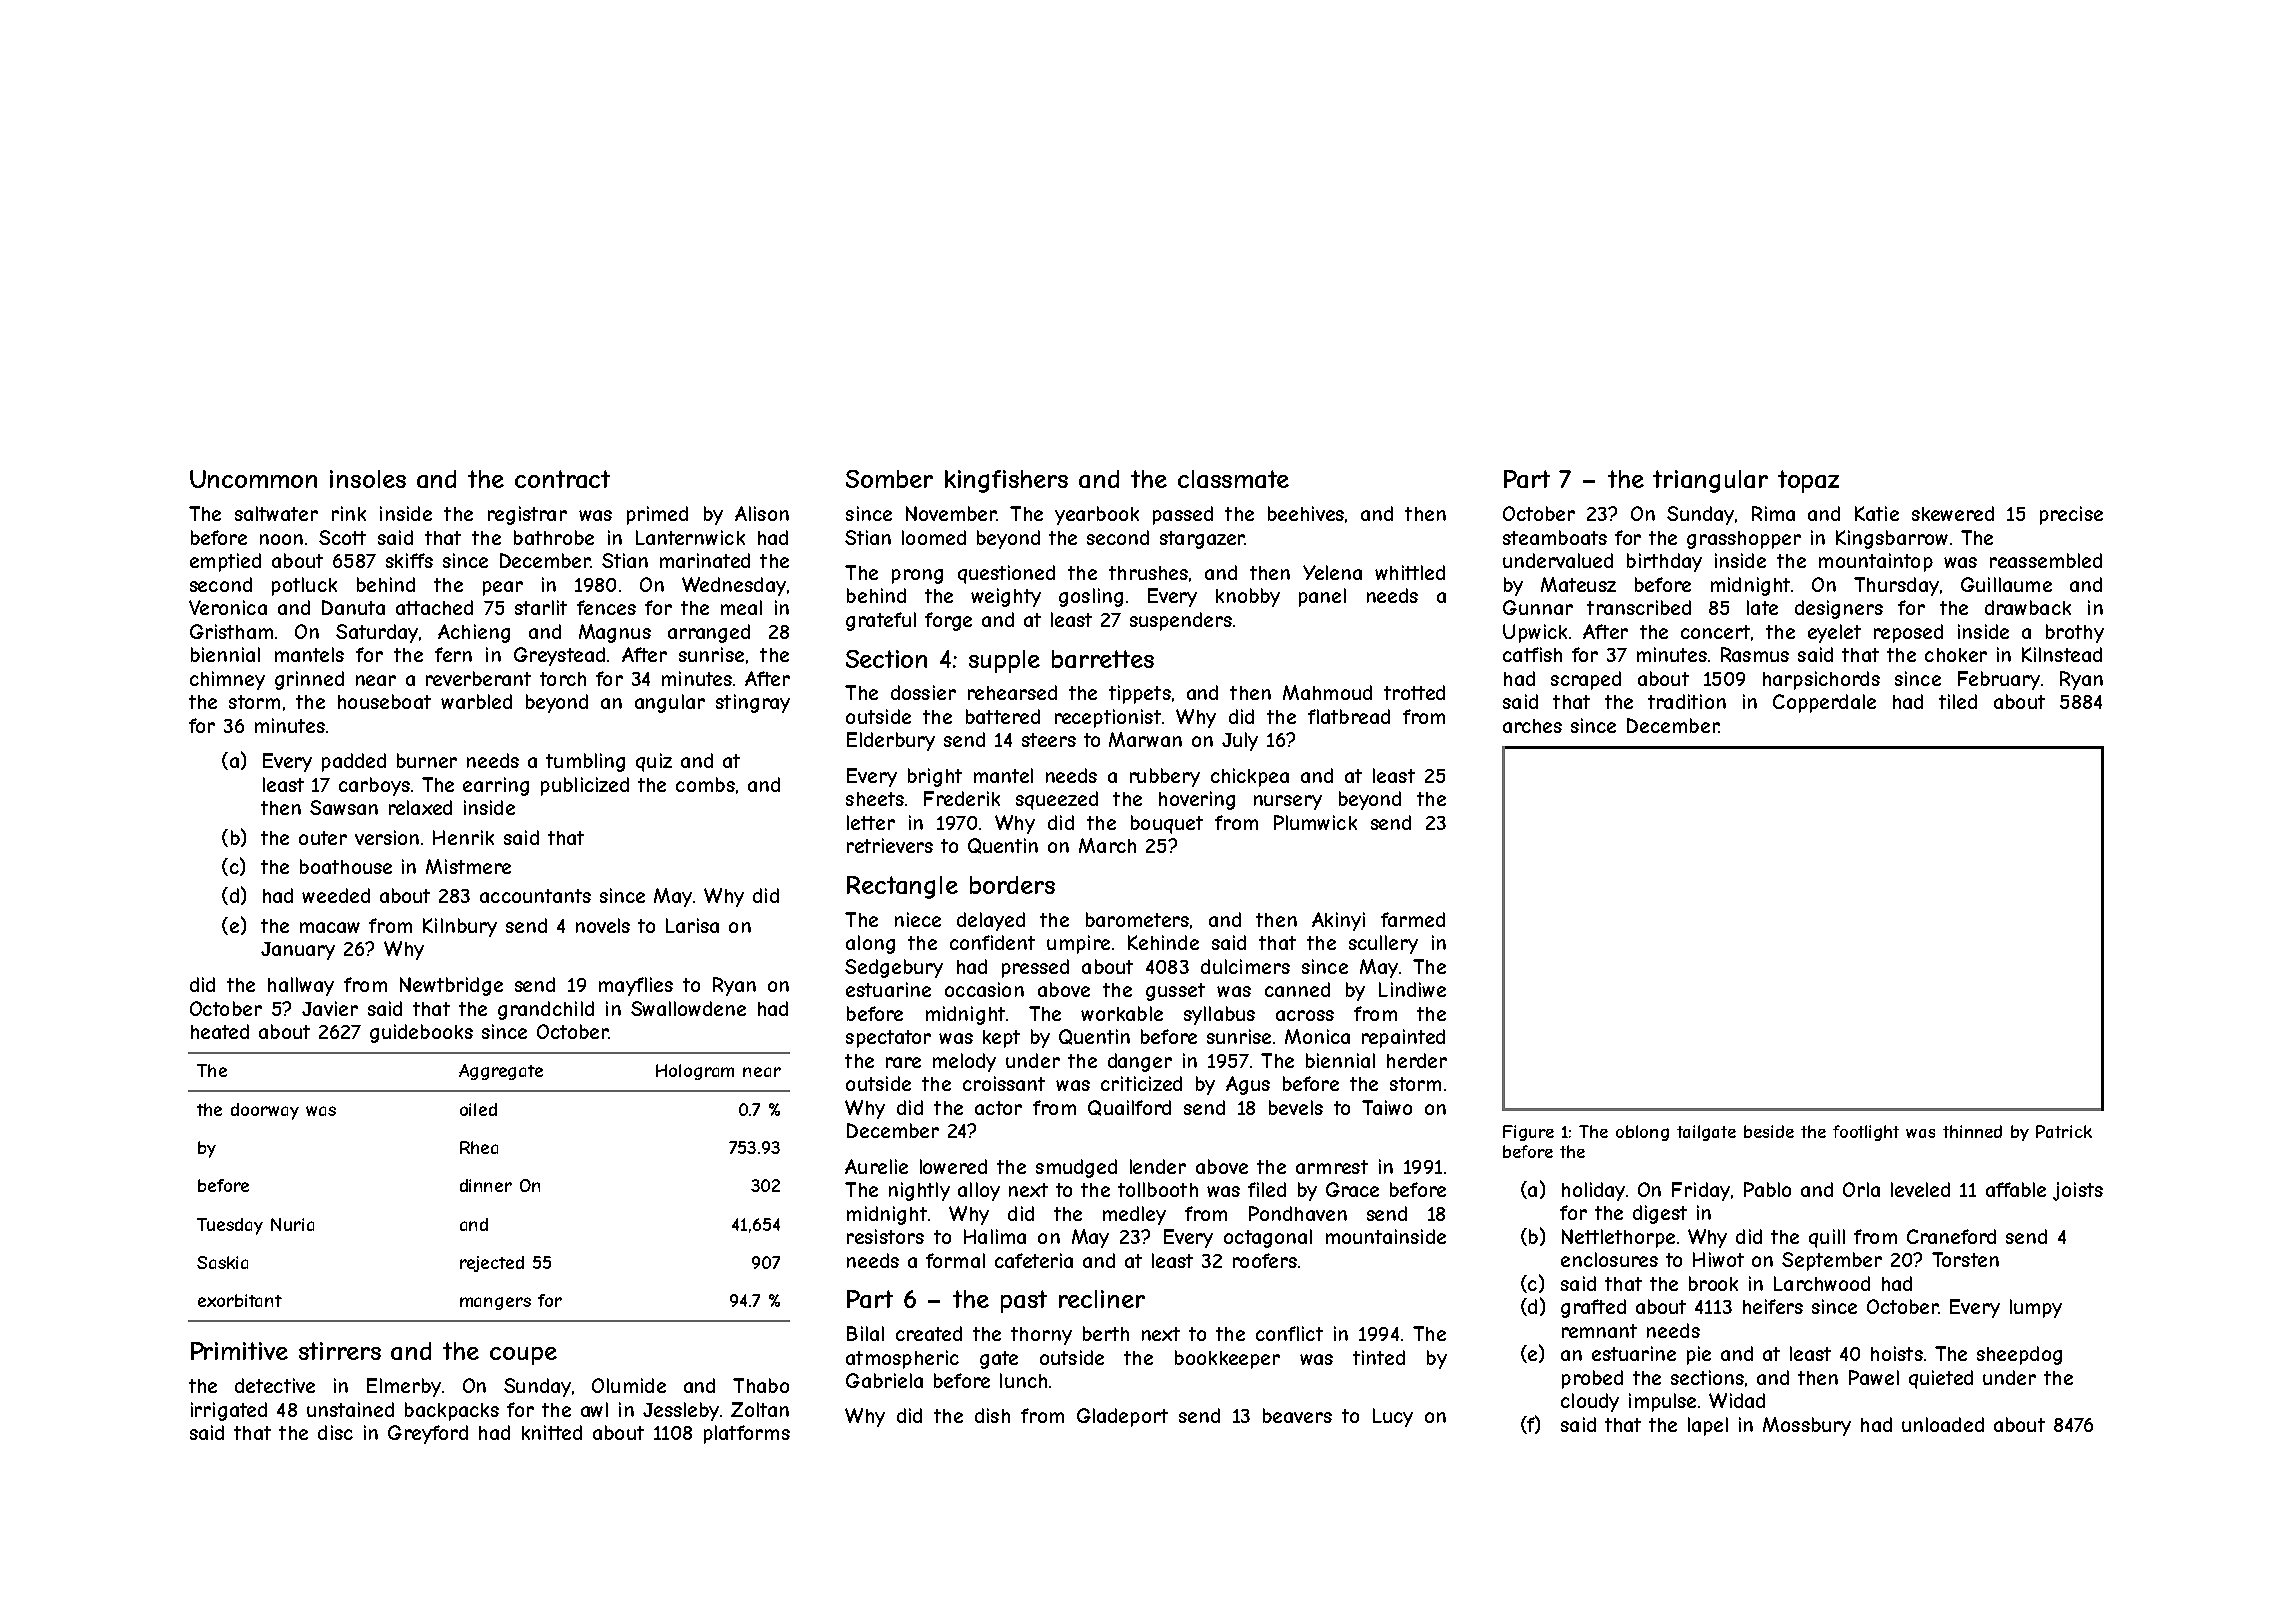  Describe the element at coordinates (1158, 1189) in the screenshot. I see `tollbooth` at that location.
